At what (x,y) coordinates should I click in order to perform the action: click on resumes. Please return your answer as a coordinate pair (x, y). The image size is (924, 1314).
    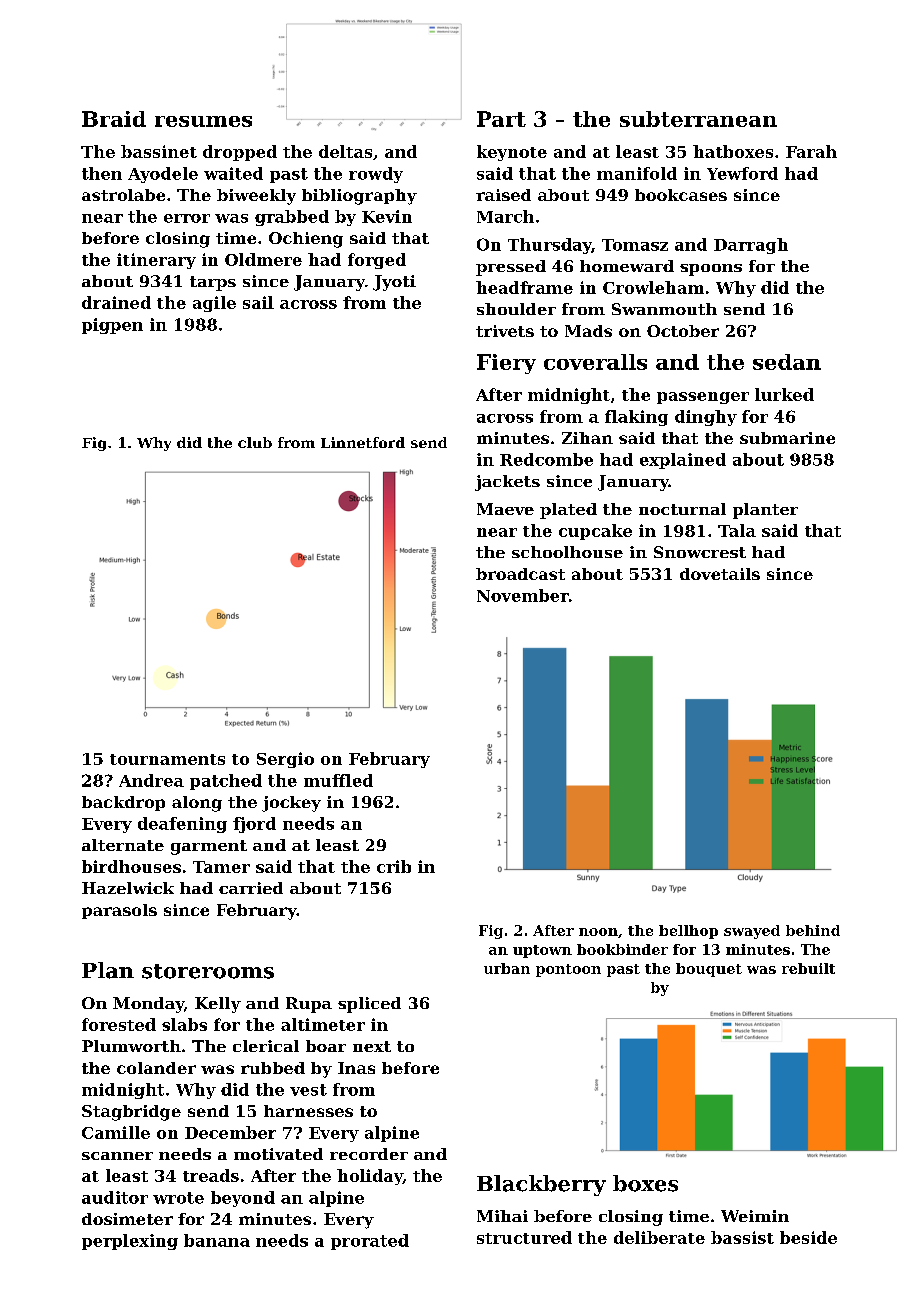
    Looking at the image, I should click on (203, 121).
